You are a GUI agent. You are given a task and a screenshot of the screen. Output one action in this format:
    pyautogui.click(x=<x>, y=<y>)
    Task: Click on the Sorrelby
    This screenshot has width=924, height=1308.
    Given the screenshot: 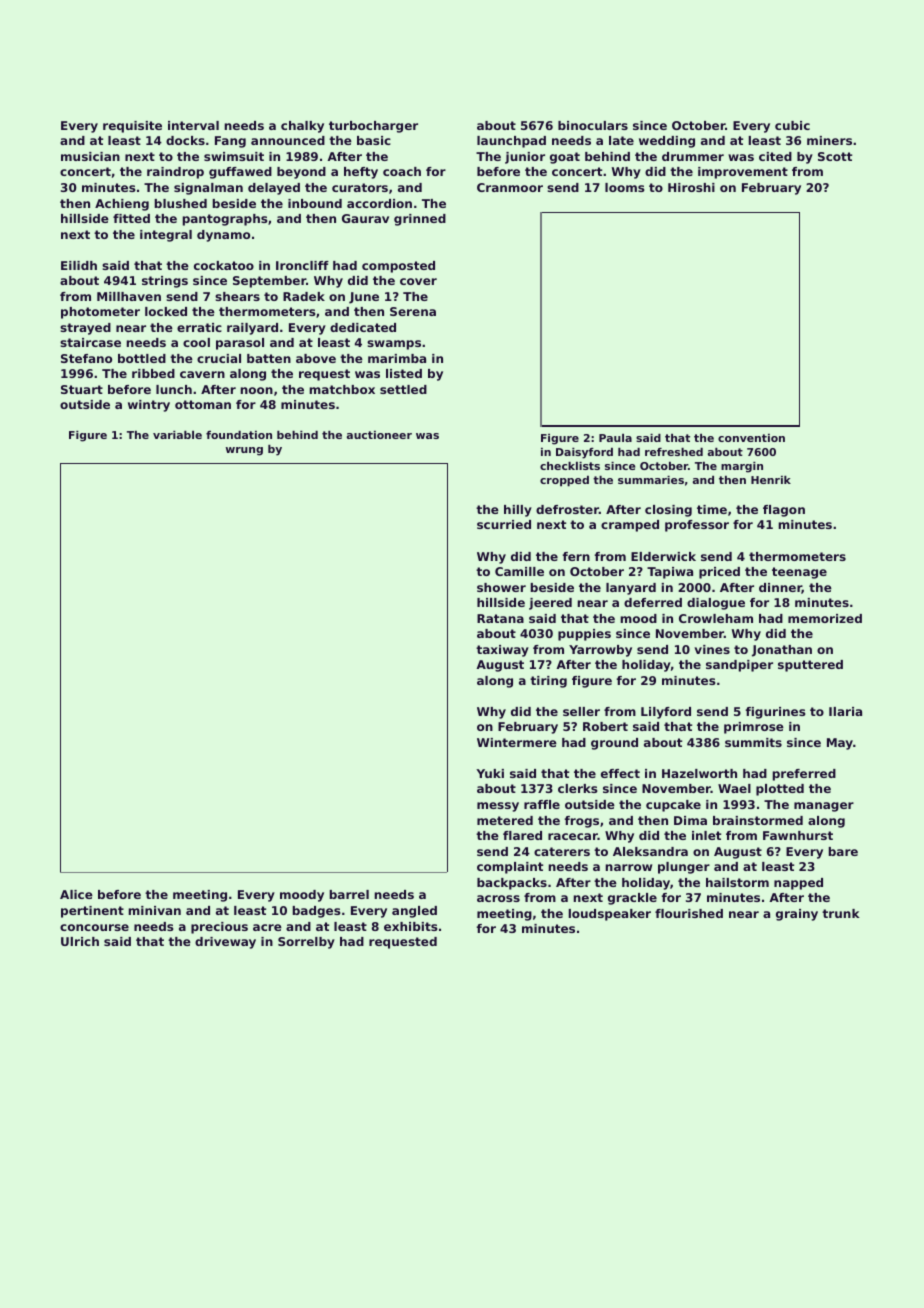 What is the action you would take?
    pyautogui.click(x=306, y=943)
